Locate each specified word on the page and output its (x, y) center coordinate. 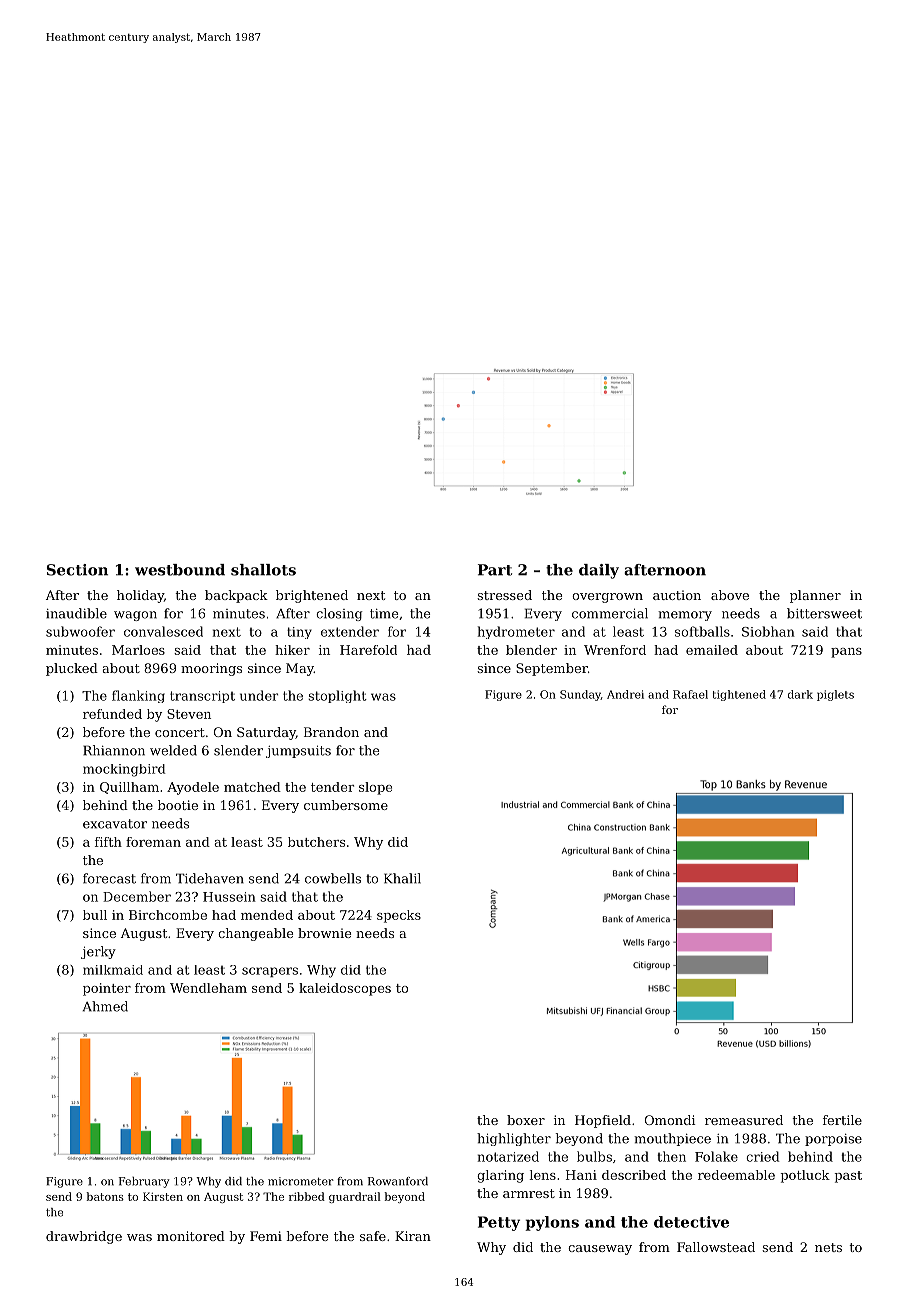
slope (375, 788)
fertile (842, 1120)
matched (252, 787)
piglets (835, 695)
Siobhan (768, 631)
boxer (526, 1120)
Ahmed (105, 1006)
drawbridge (84, 1237)
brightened (312, 596)
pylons (552, 1223)
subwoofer (80, 631)
